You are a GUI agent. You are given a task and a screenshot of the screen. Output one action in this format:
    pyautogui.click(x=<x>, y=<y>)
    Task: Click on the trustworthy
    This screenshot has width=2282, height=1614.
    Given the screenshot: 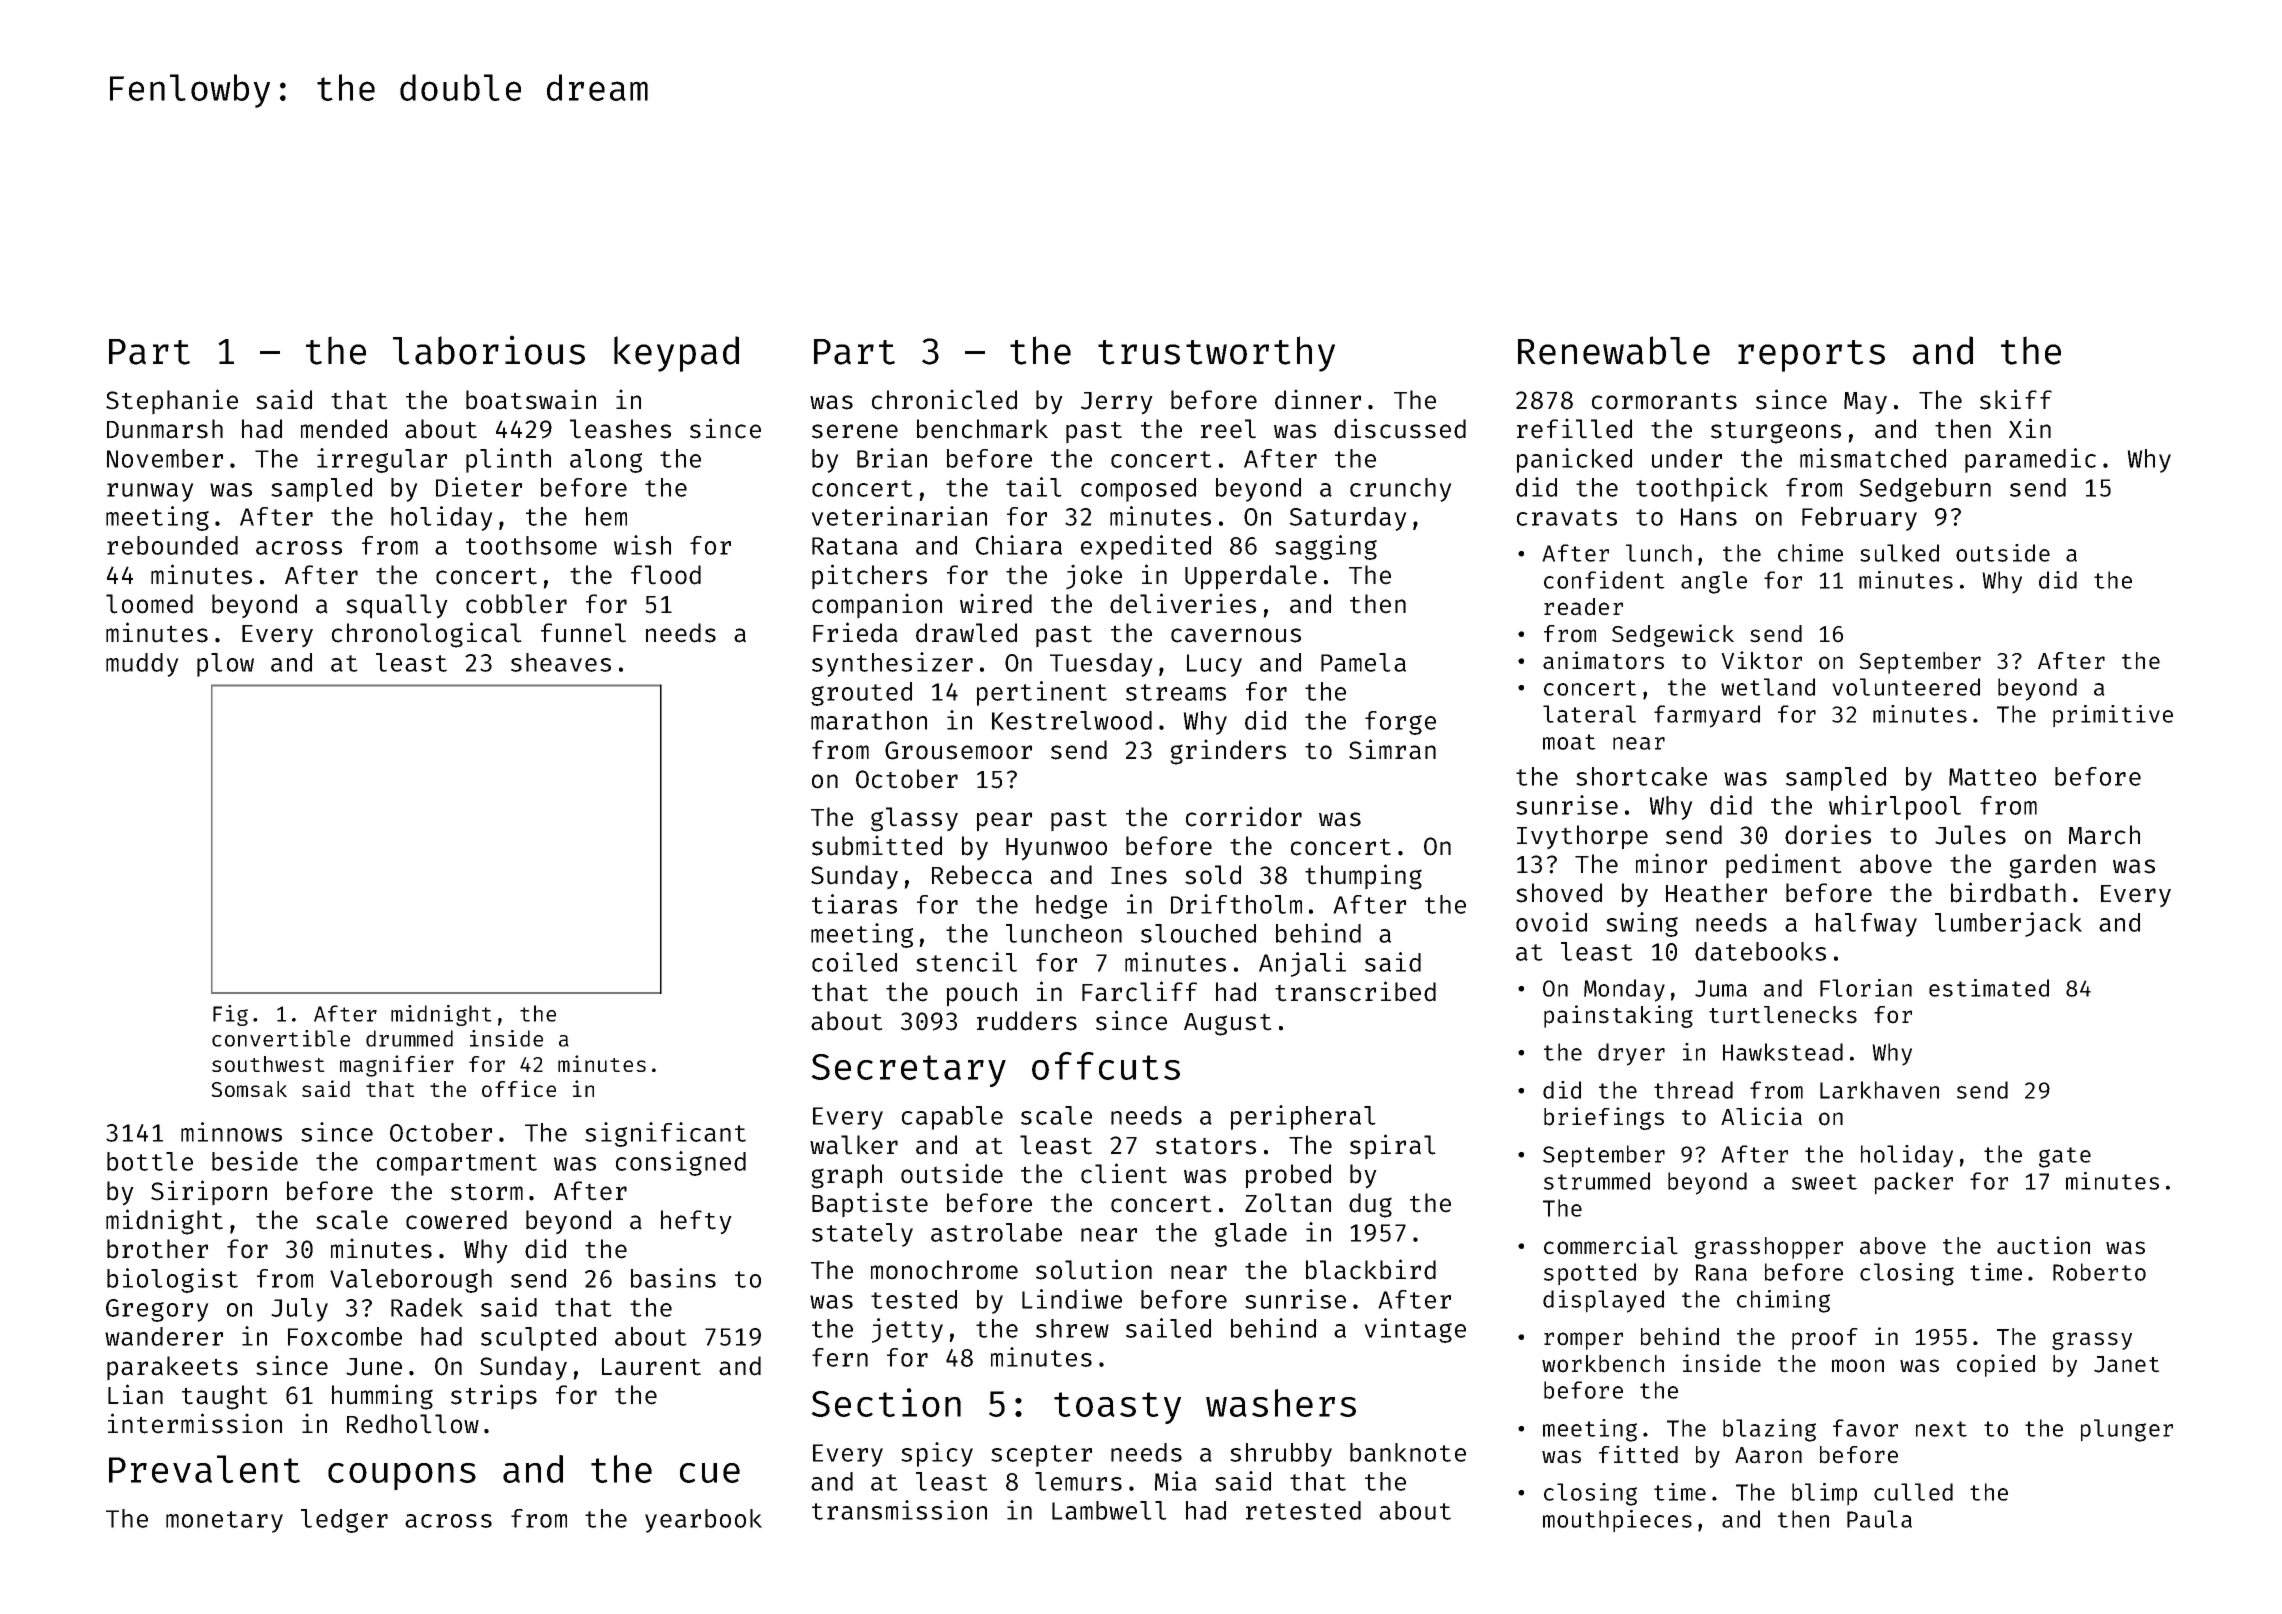 What is the action you would take?
    pyautogui.click(x=1216, y=354)
